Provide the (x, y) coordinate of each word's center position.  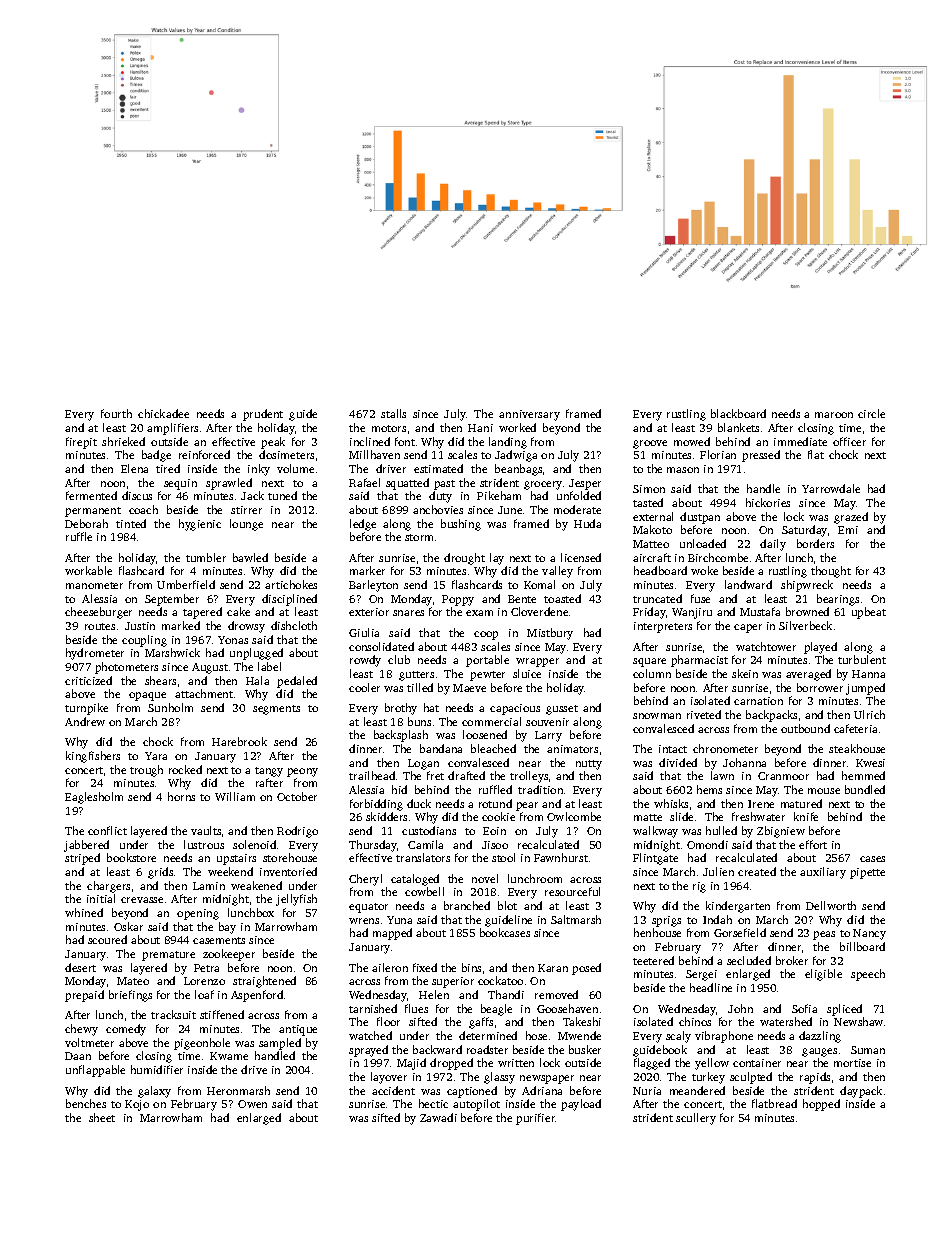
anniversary (529, 415)
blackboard (738, 413)
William (235, 796)
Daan (78, 1056)
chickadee (163, 413)
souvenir (547, 722)
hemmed (863, 775)
